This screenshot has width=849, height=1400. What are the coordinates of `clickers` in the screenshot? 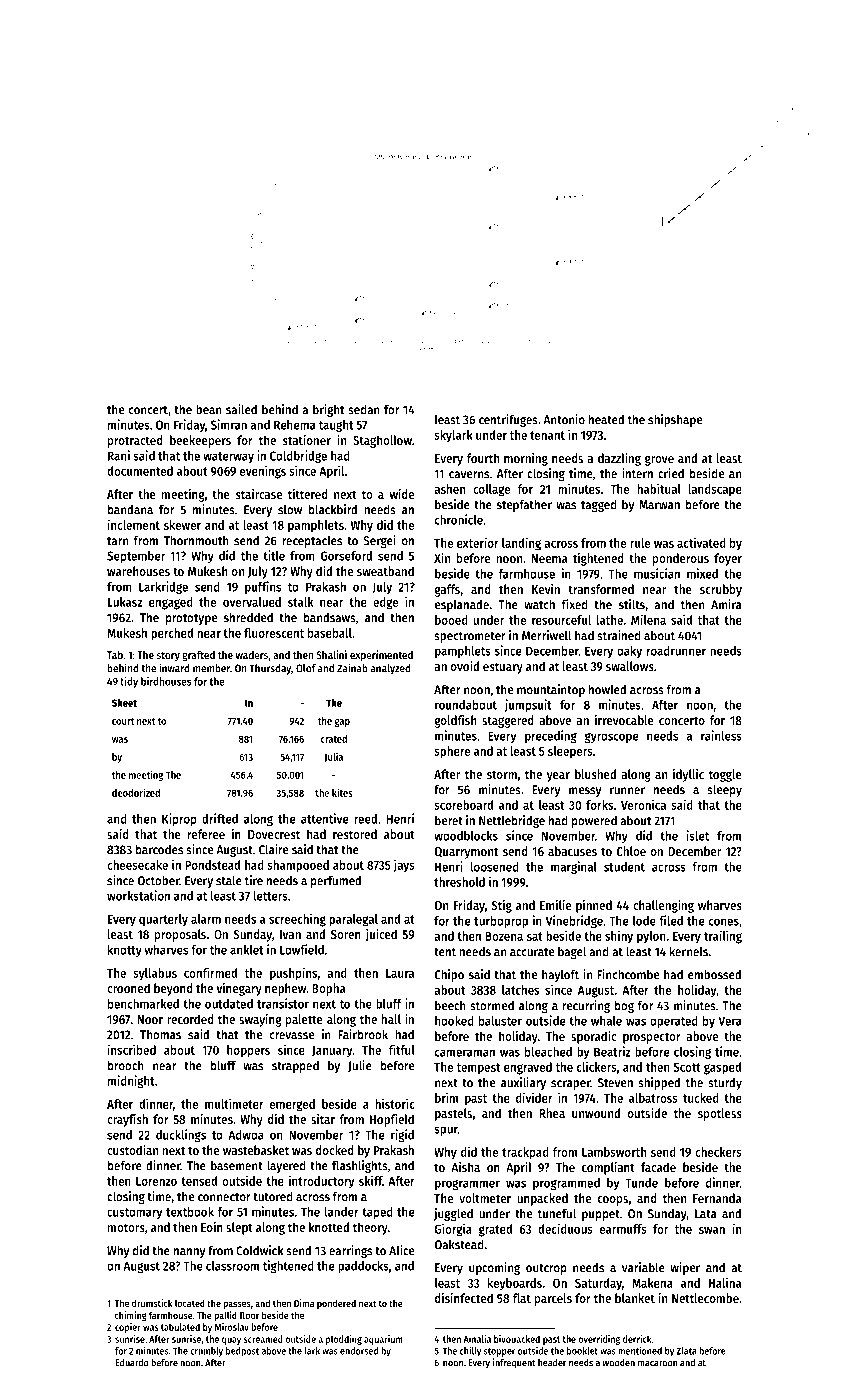 It's located at (597, 1066).
